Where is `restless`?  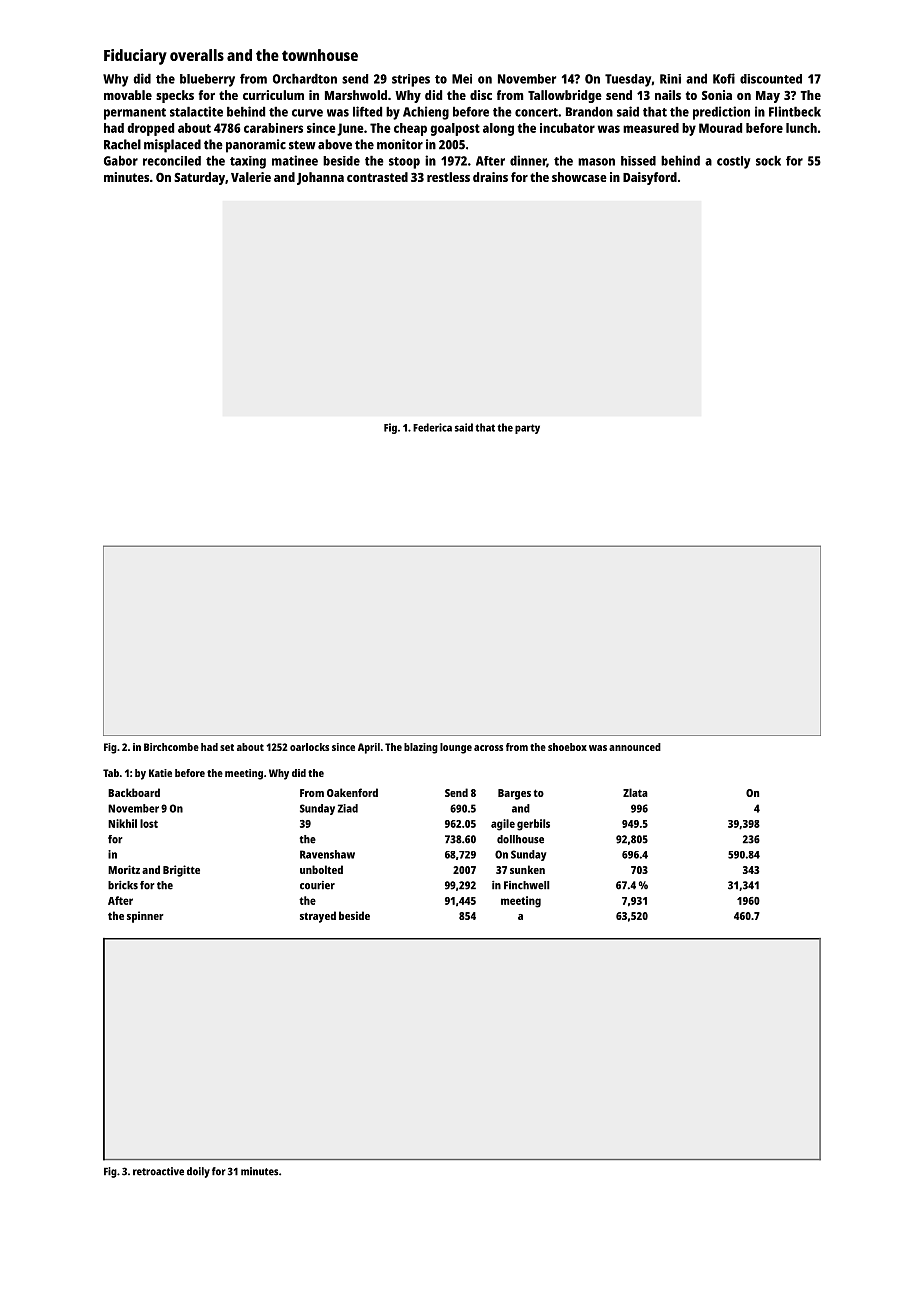
restless is located at coordinates (448, 177).
